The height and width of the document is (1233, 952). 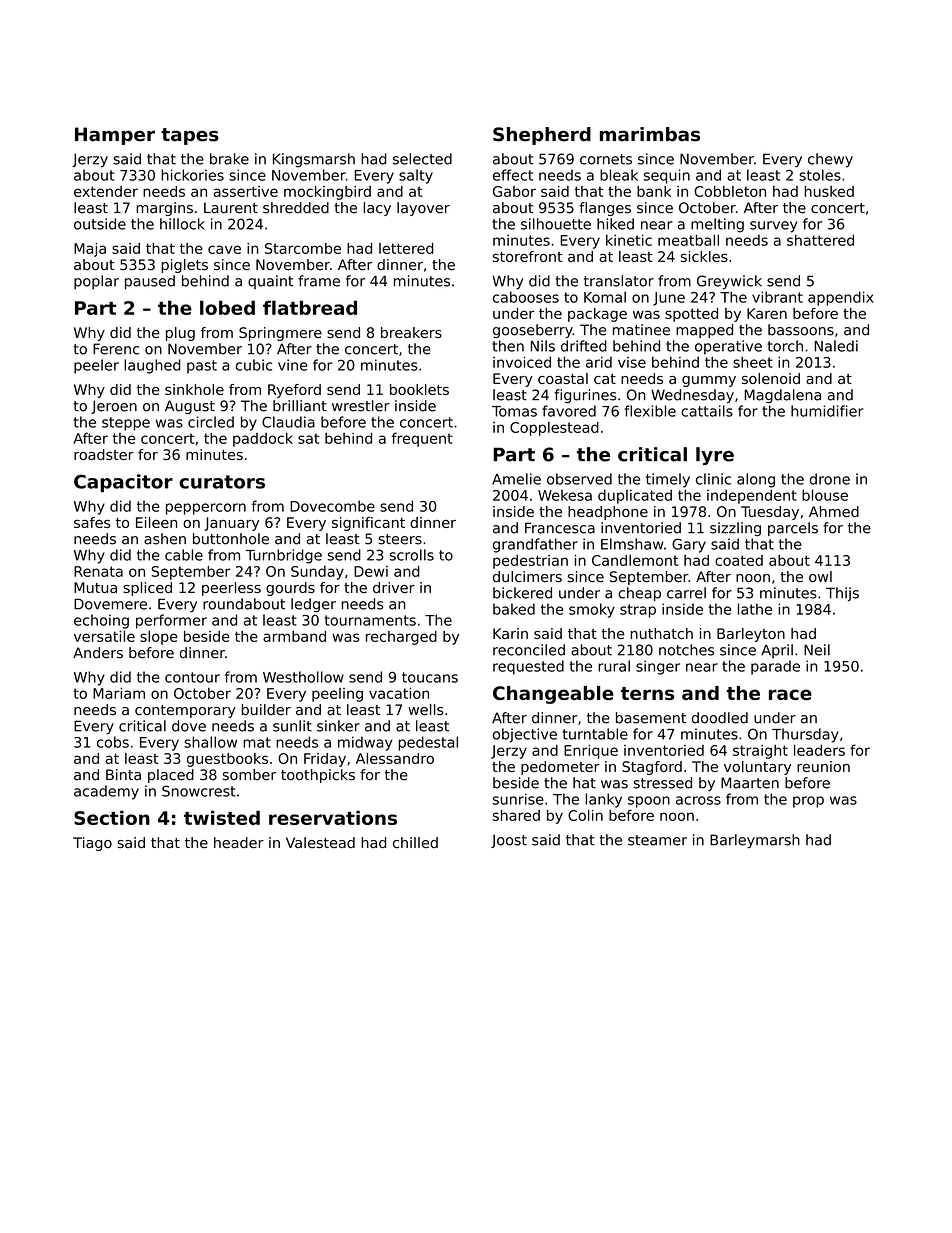 What do you see at coordinates (92, 844) in the document?
I see `Tiago` at bounding box center [92, 844].
